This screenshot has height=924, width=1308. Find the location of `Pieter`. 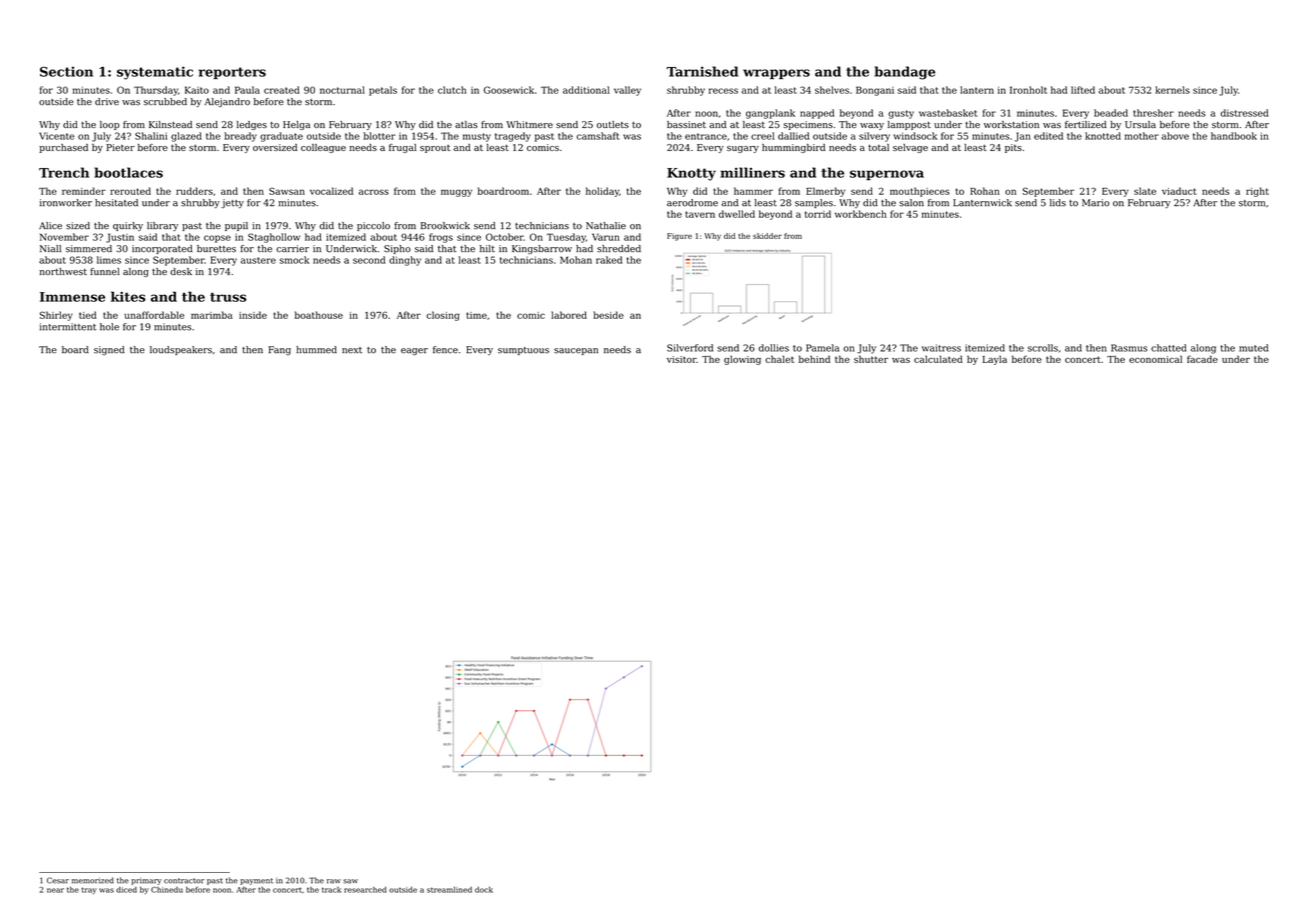

Pieter is located at coordinates (120, 147).
